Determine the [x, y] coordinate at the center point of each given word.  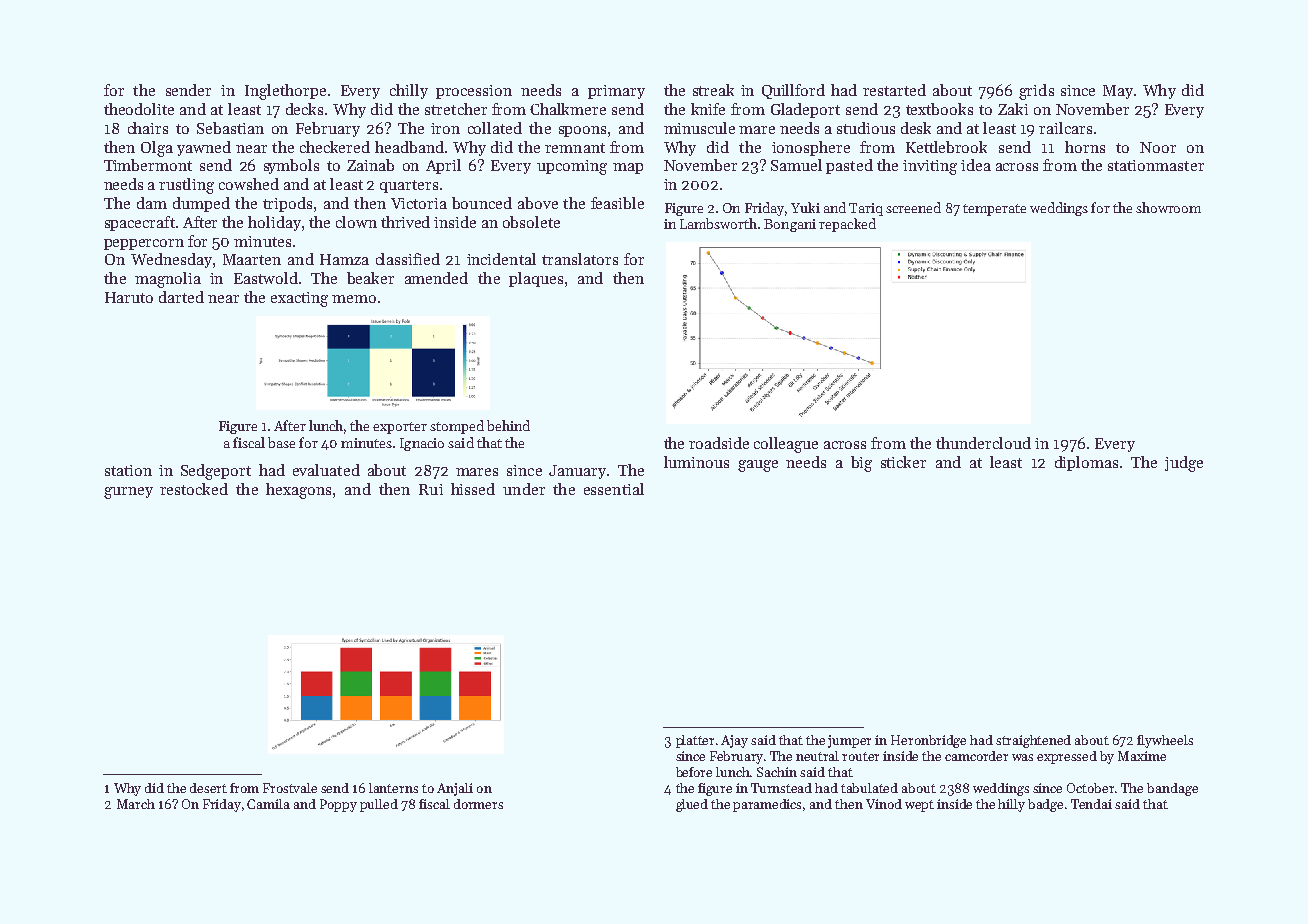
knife [708, 109]
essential [614, 489]
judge [1184, 464]
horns [1085, 147]
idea [976, 165]
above [538, 203]
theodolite [139, 109]
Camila [268, 804]
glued [692, 805]
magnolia [168, 280]
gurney [128, 493]
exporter [400, 428]
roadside [719, 443]
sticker [903, 462]
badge [1045, 805]
